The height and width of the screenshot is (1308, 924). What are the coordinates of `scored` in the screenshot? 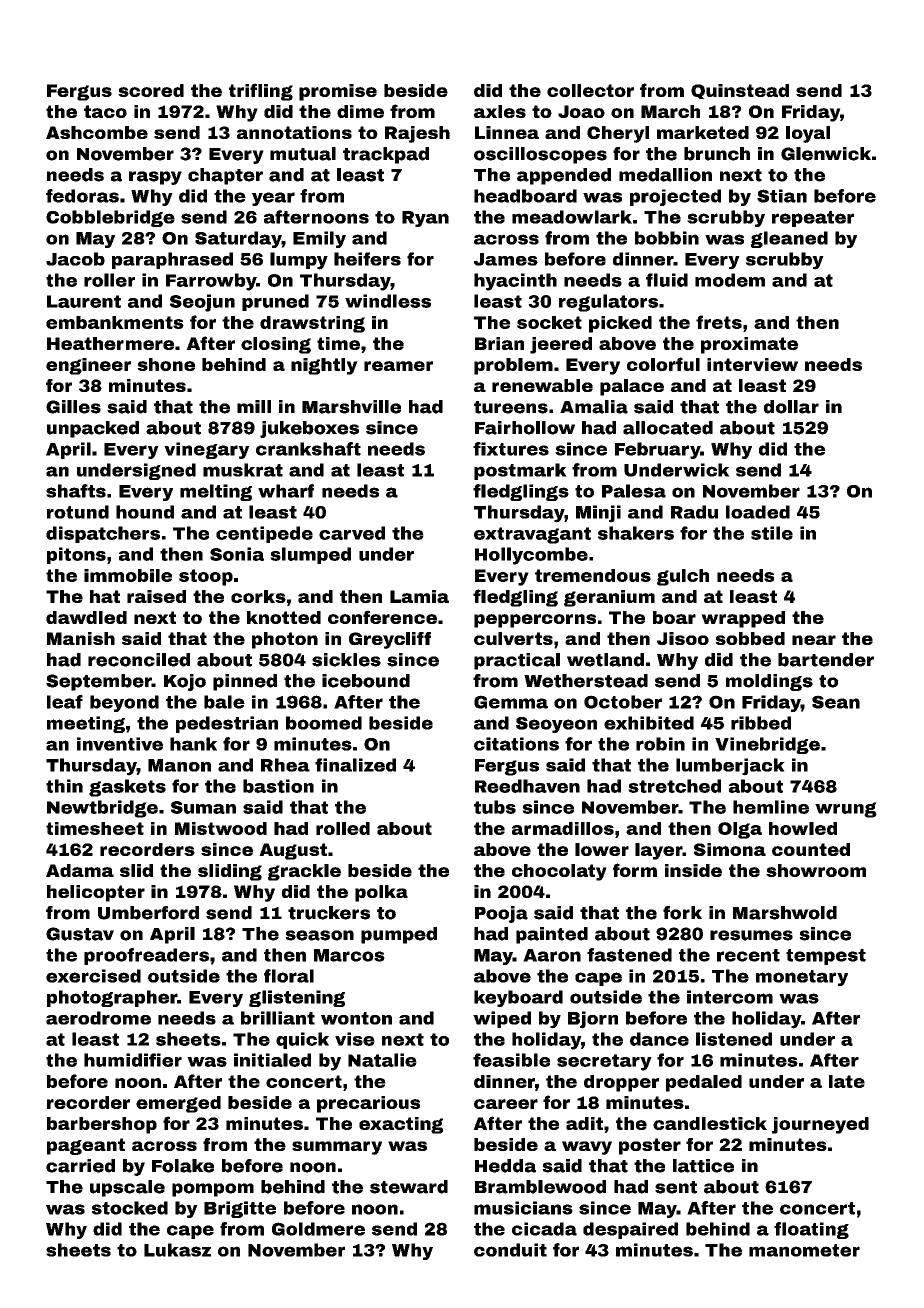 It's located at (151, 90).
